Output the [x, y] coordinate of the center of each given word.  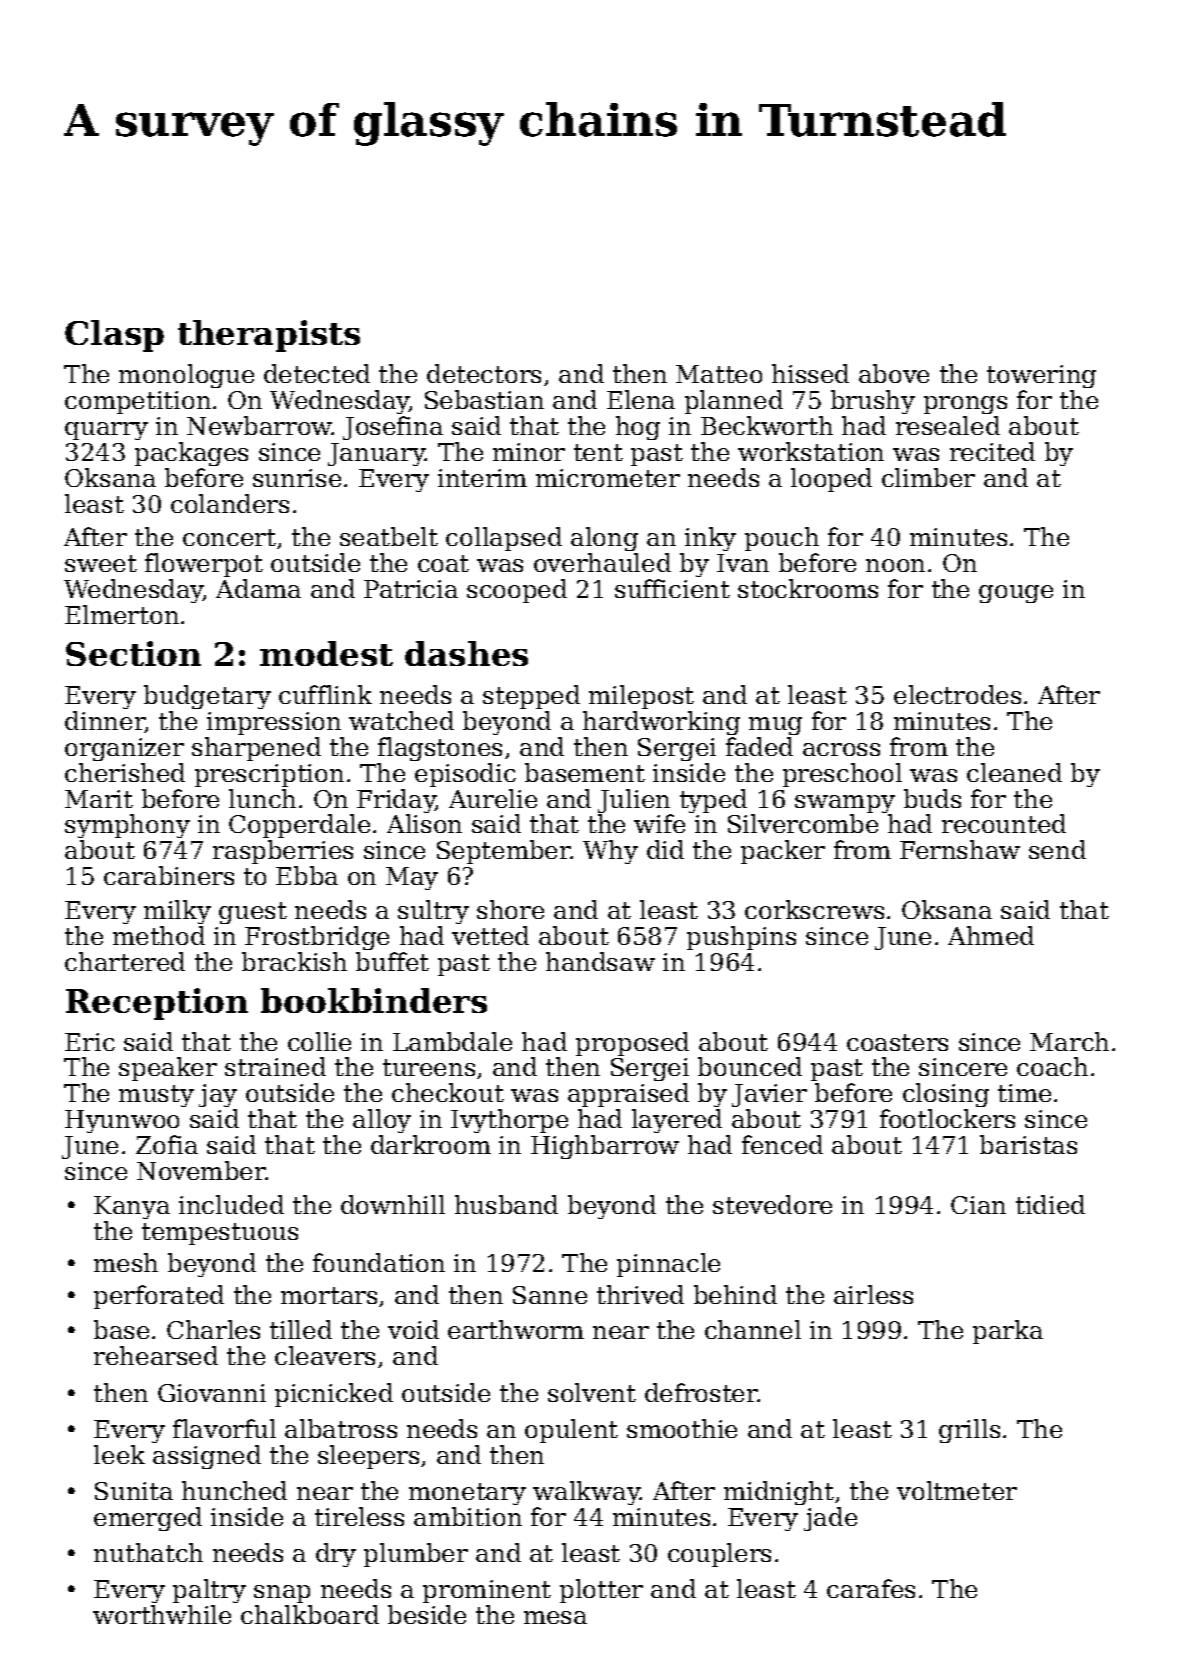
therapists [269, 336]
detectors [484, 373]
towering [1041, 376]
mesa [555, 1617]
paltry [209, 1591]
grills [969, 1431]
